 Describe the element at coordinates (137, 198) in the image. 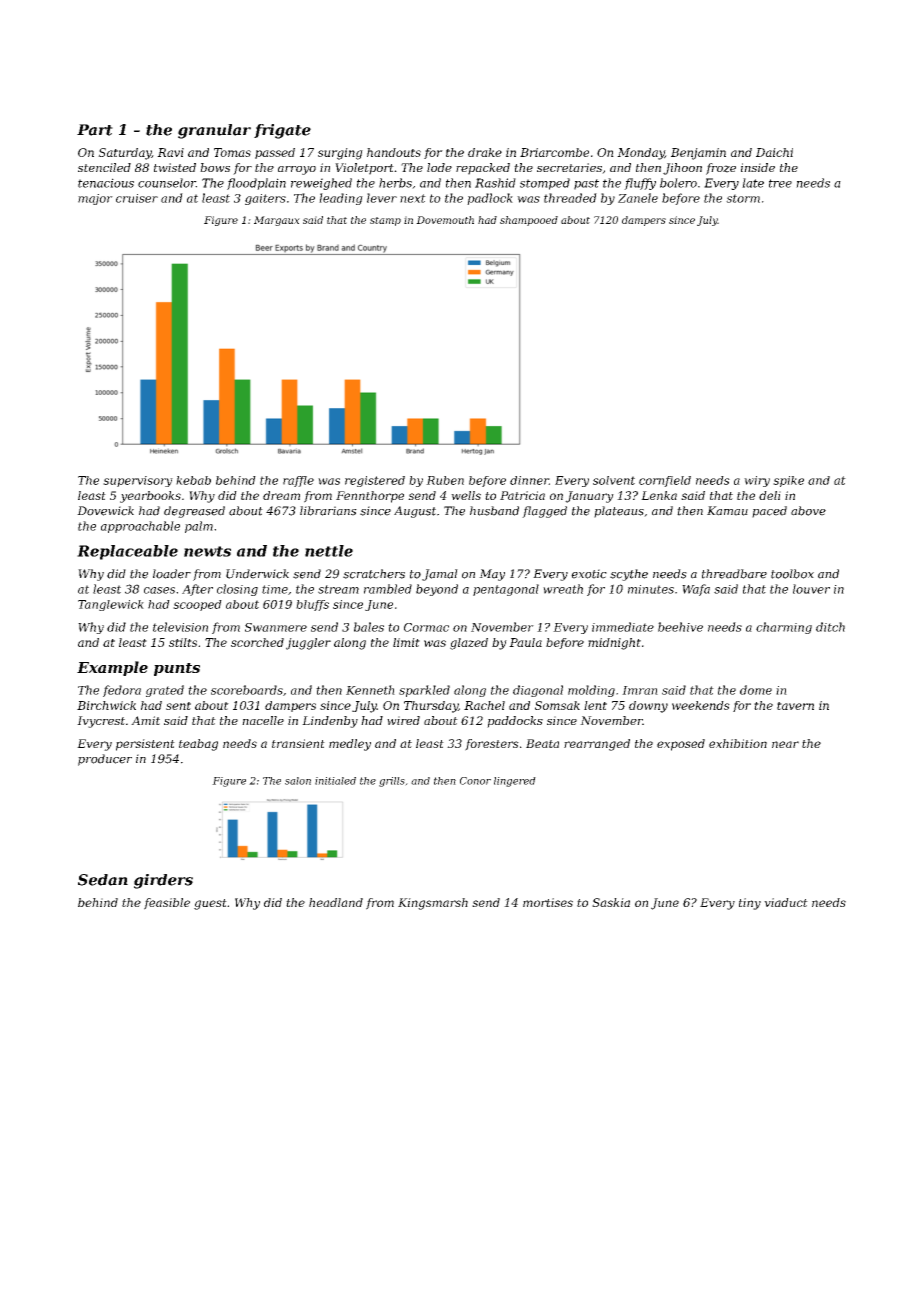

I see `cruiser` at that location.
